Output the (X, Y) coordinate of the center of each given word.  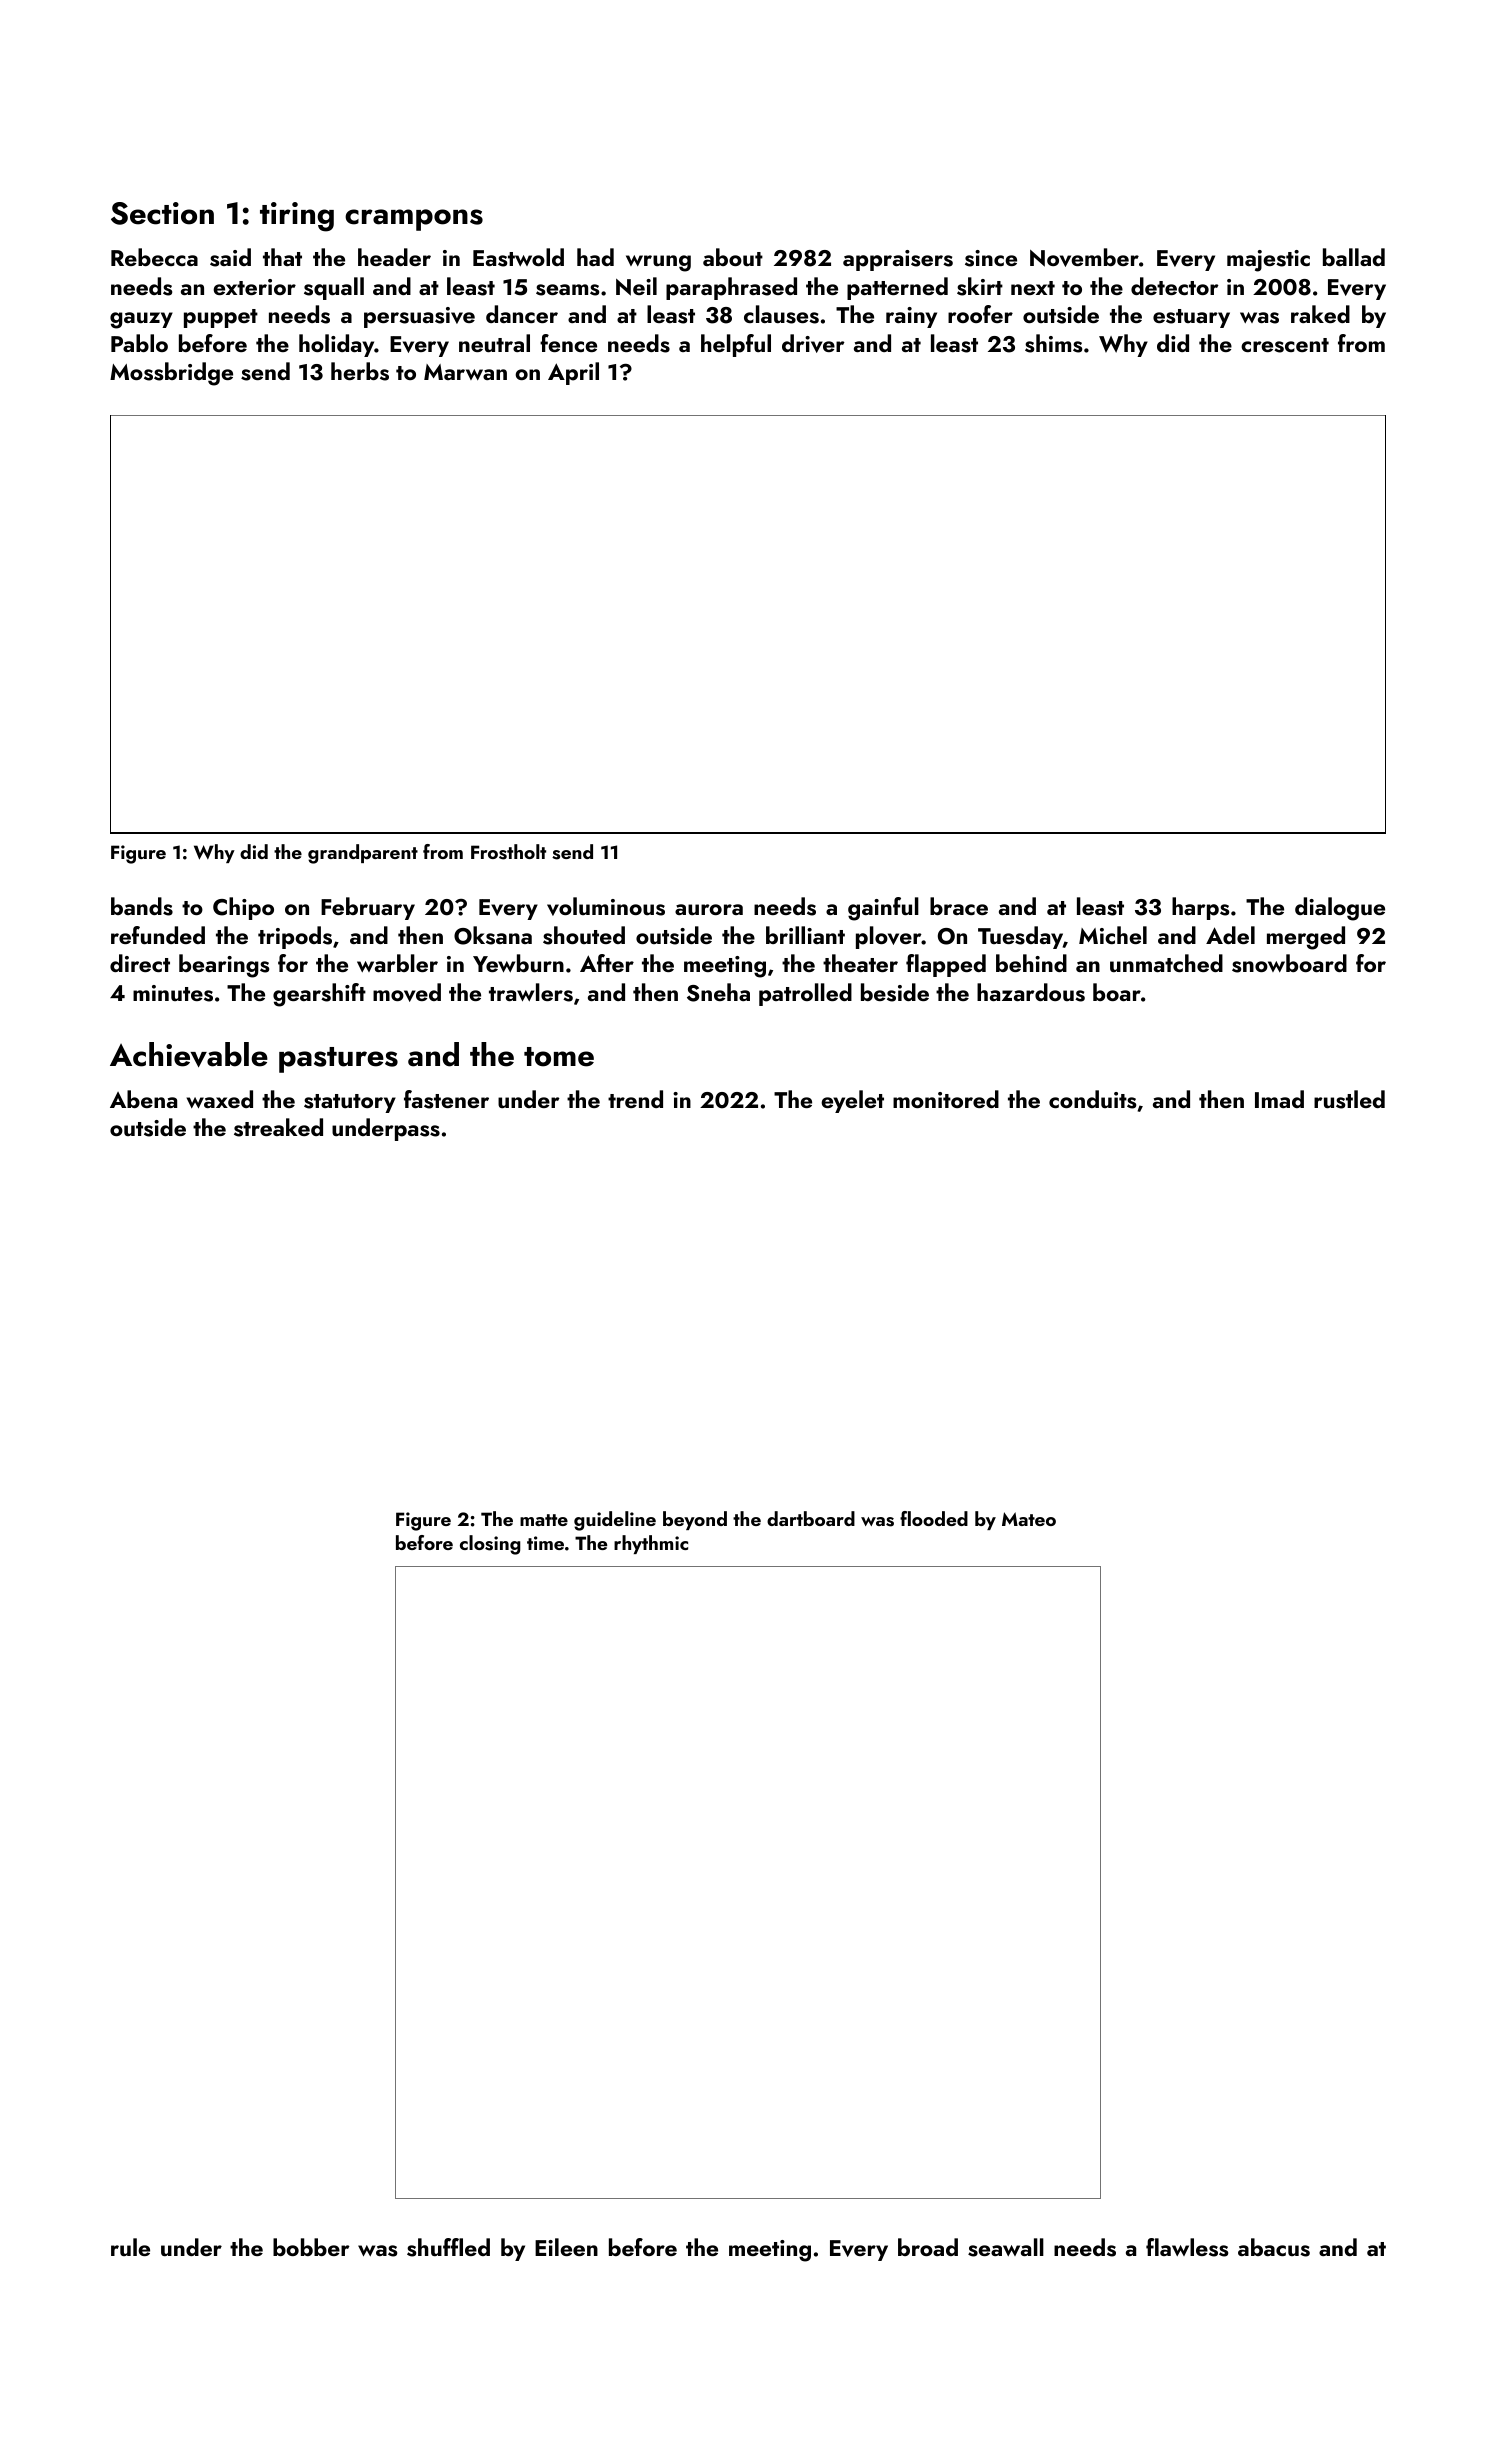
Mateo (1029, 1519)
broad (928, 2247)
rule (130, 2247)
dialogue (1340, 909)
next (1033, 288)
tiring (297, 217)
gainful (883, 909)
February (368, 908)
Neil (636, 286)
